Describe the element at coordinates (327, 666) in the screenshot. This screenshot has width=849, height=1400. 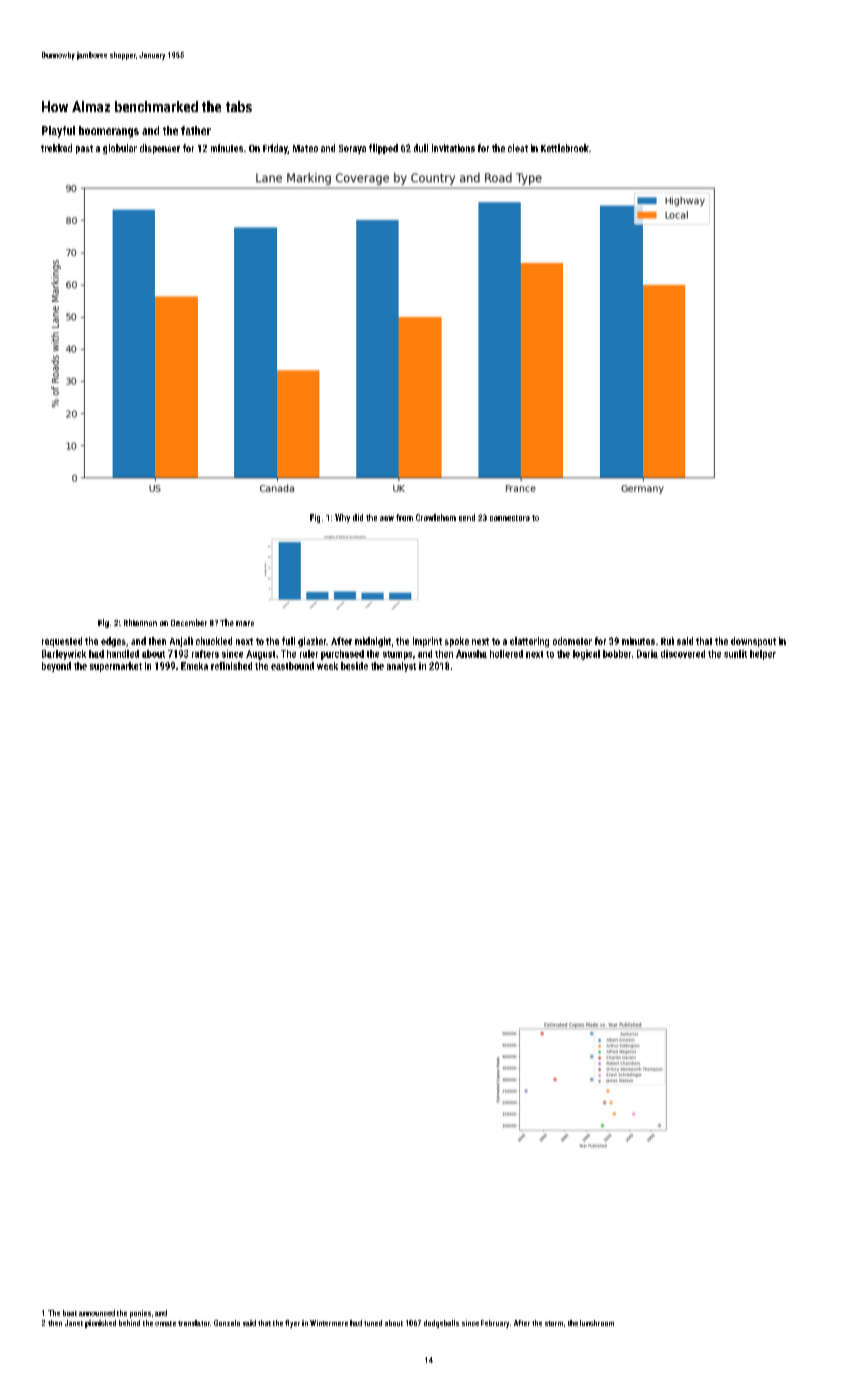
I see `week` at that location.
